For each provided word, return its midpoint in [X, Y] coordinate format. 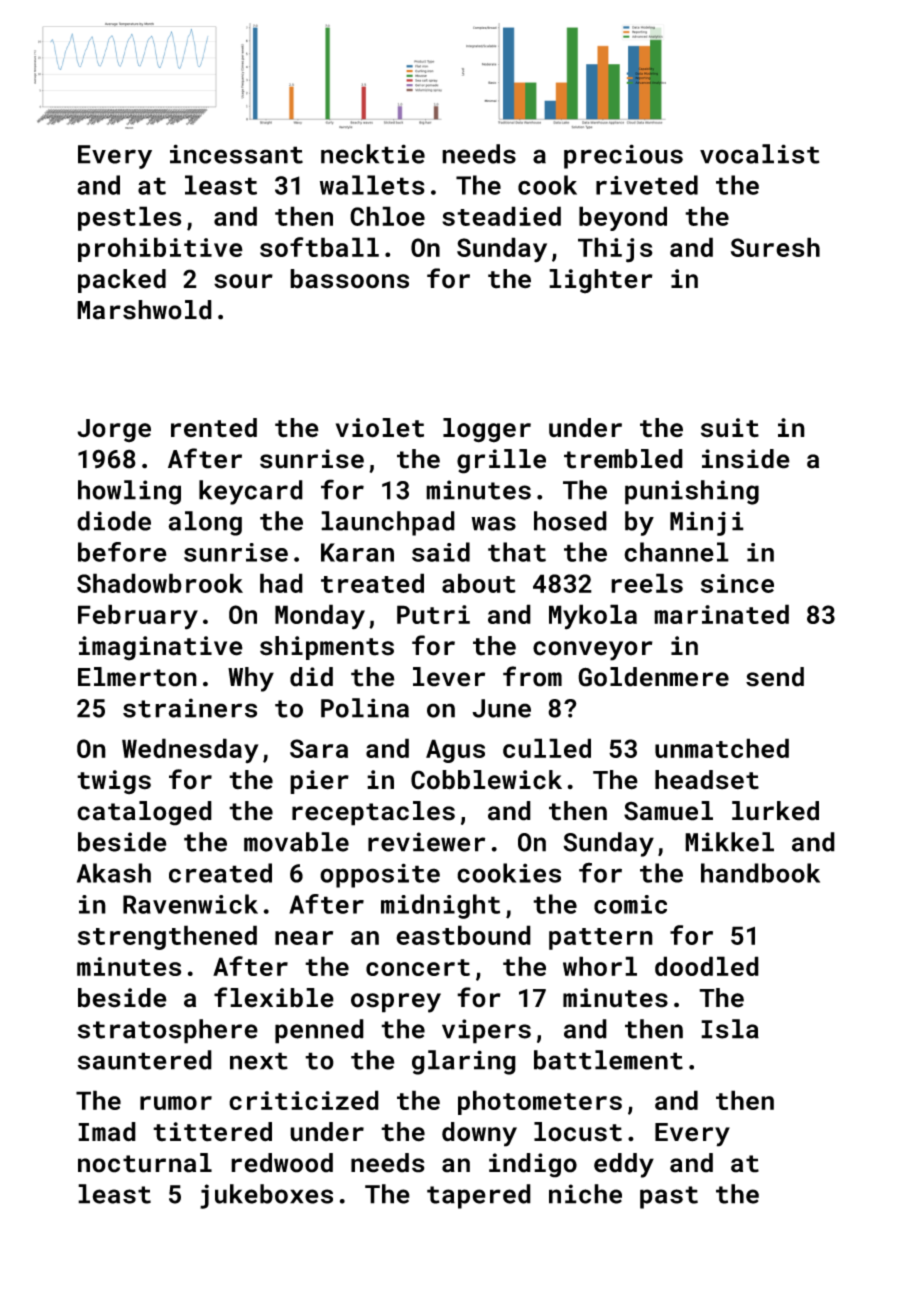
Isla [730, 1029]
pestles [129, 218]
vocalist [760, 154]
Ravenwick [190, 904]
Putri [433, 614]
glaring [464, 1062]
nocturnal [145, 1163]
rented [214, 428]
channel [676, 552]
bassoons [349, 279]
